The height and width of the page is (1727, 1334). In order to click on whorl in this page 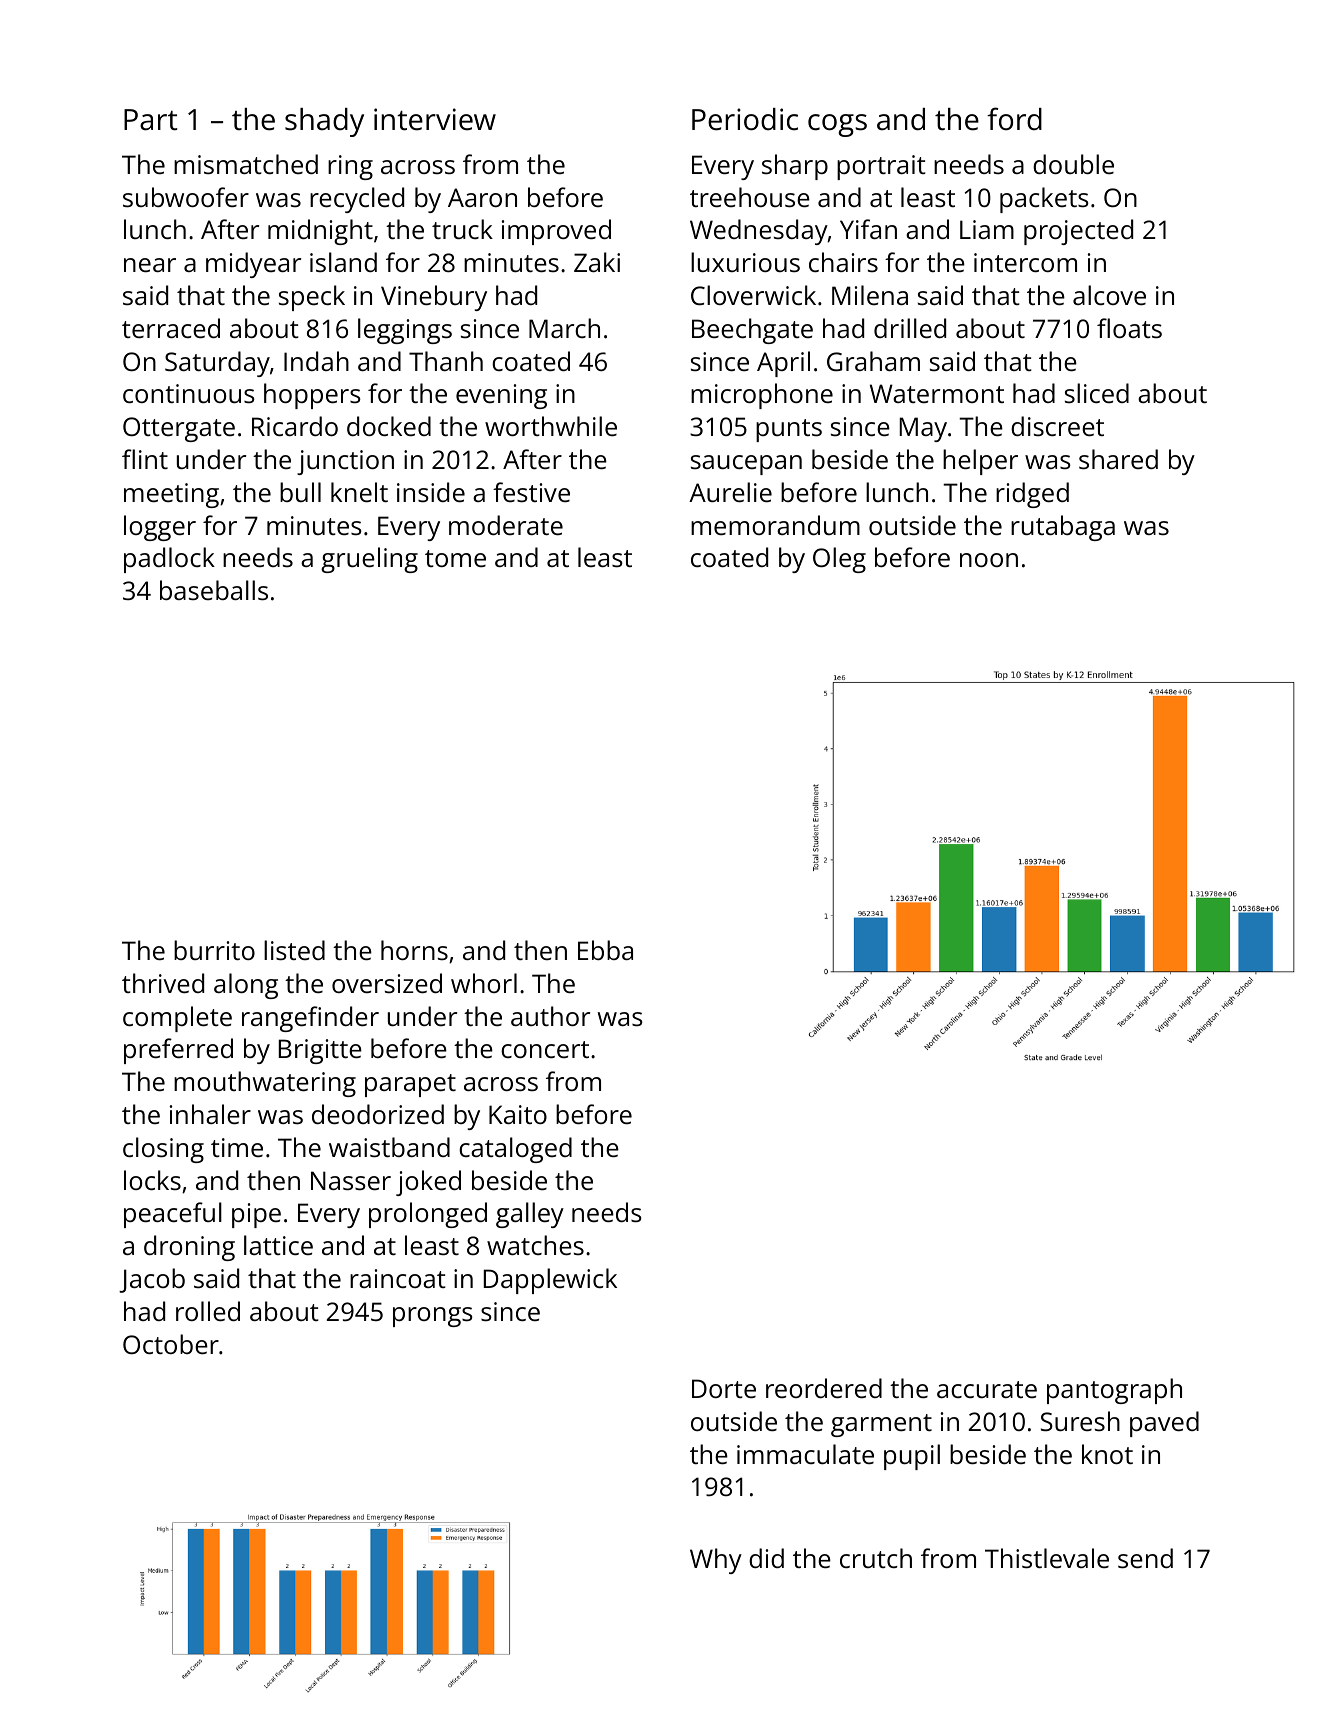, I will do `click(484, 983)`.
